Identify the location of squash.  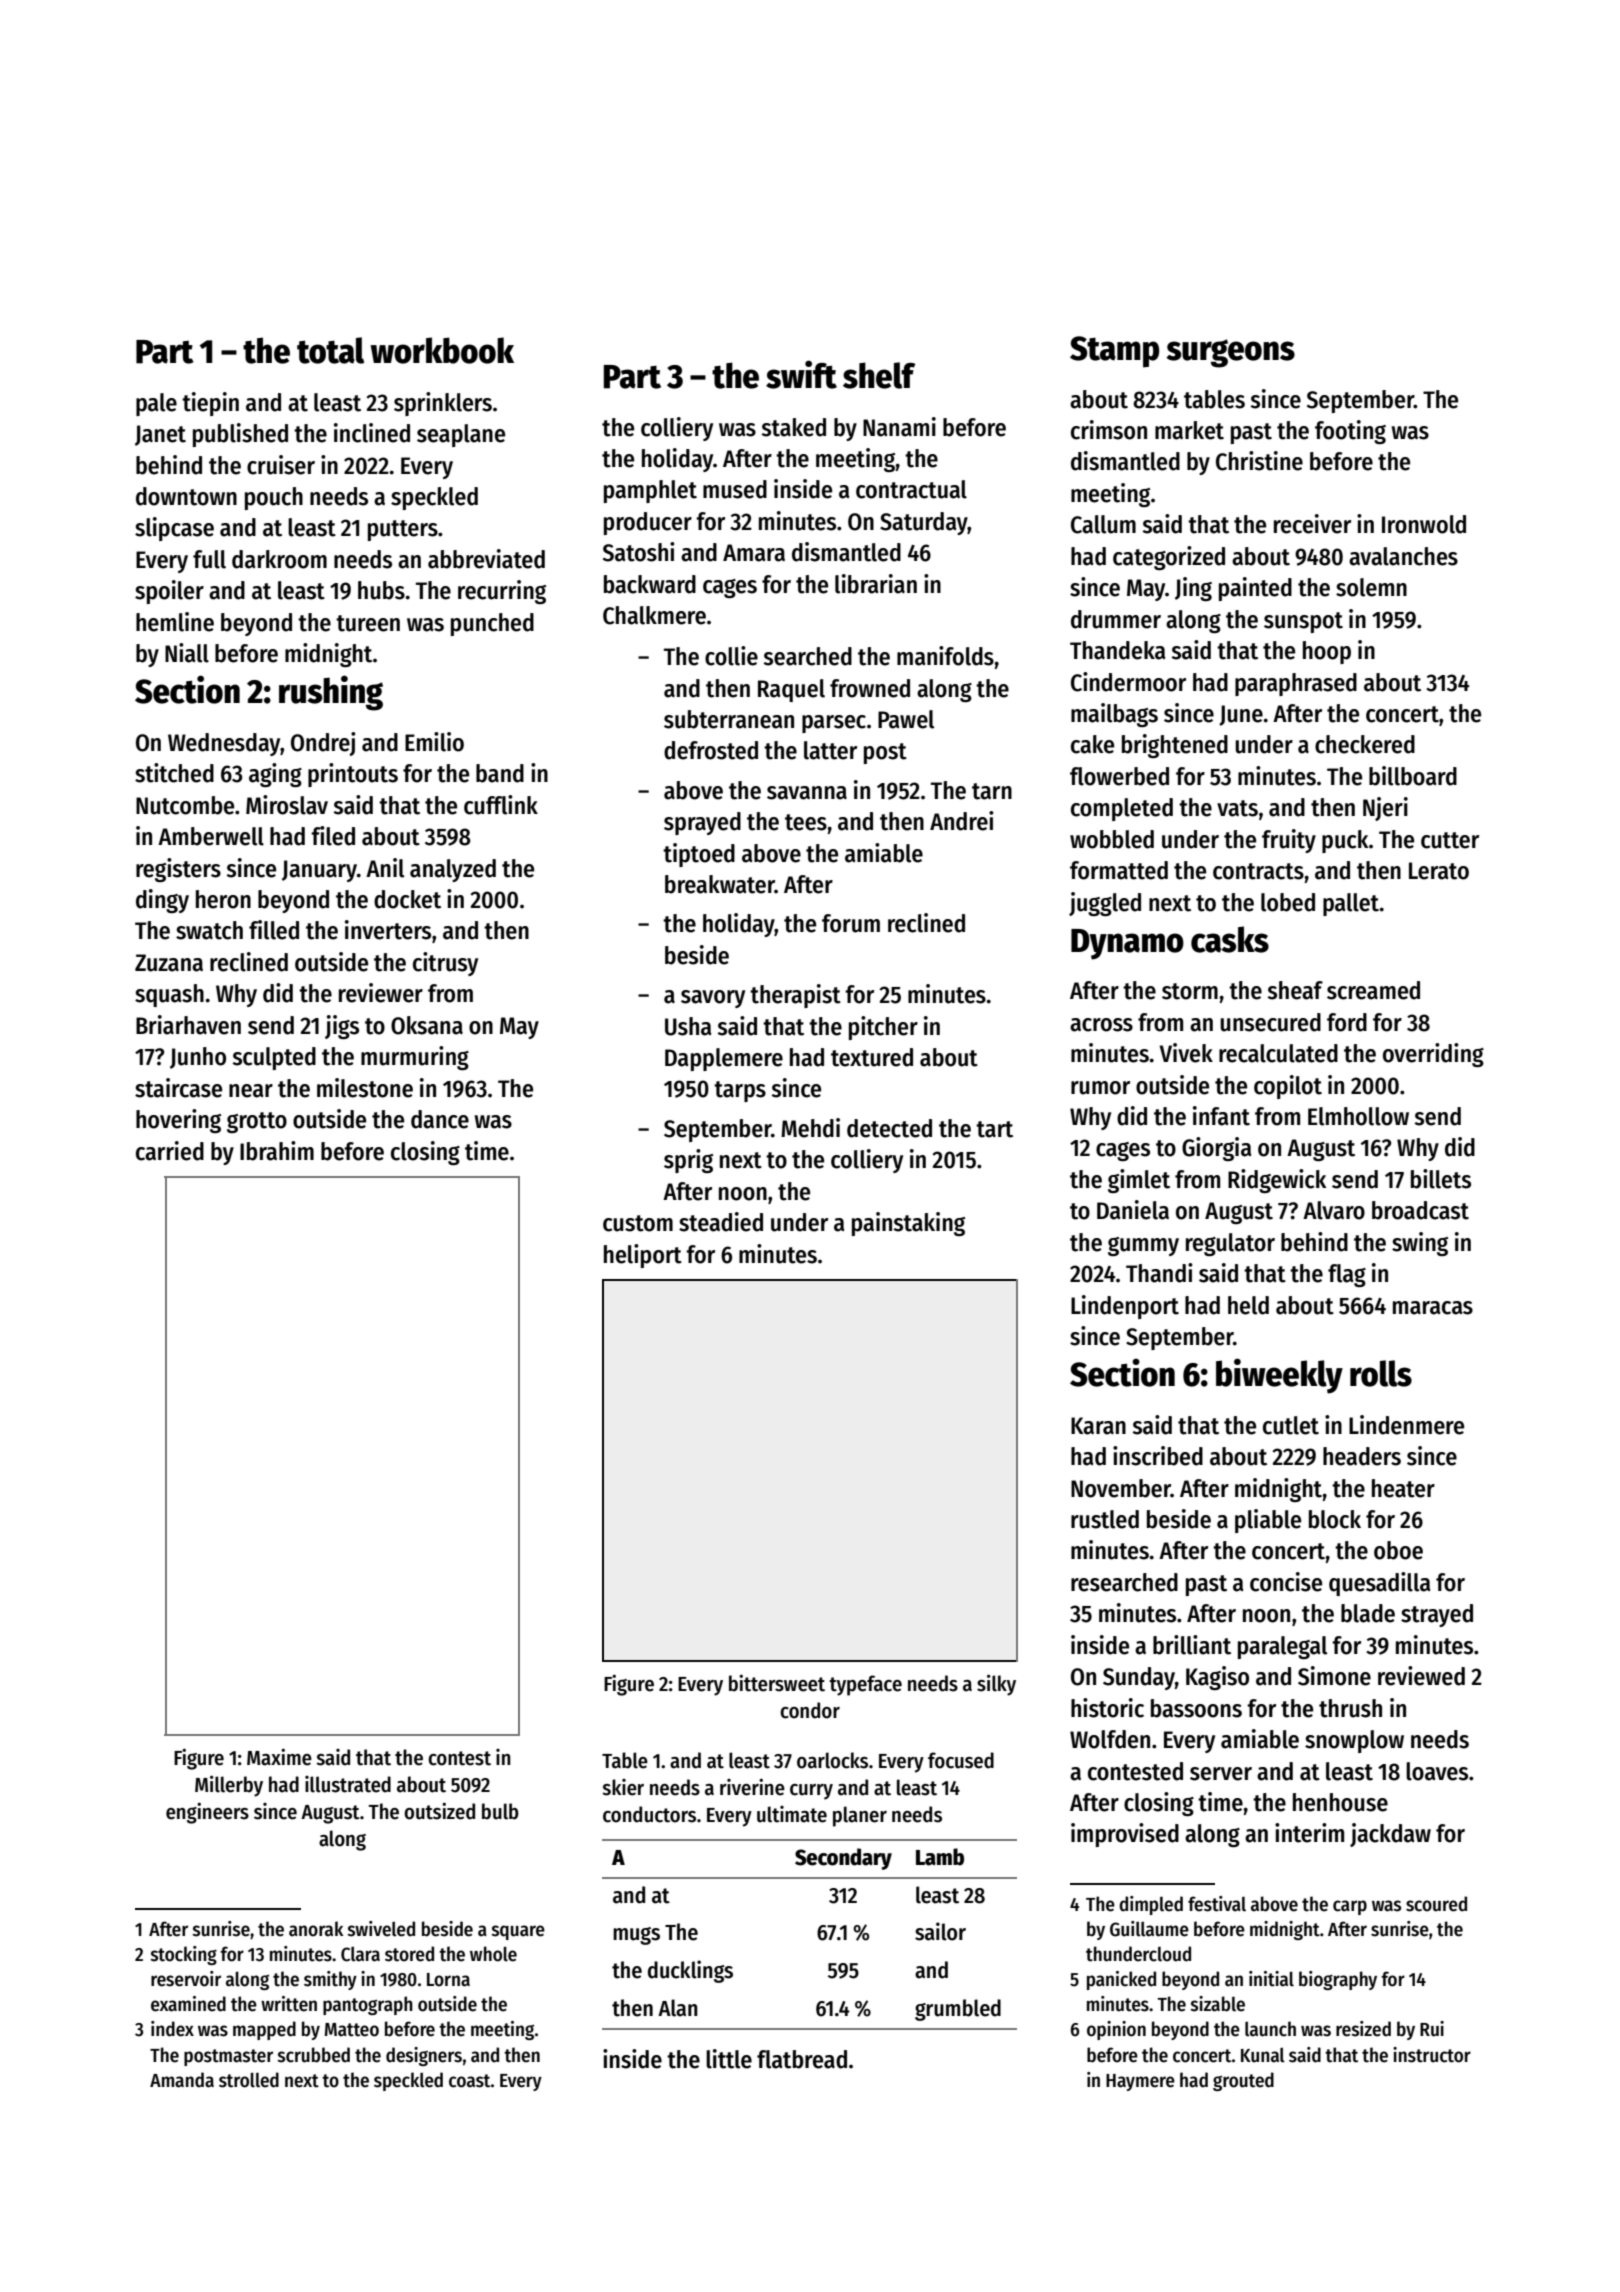
(169, 995).
